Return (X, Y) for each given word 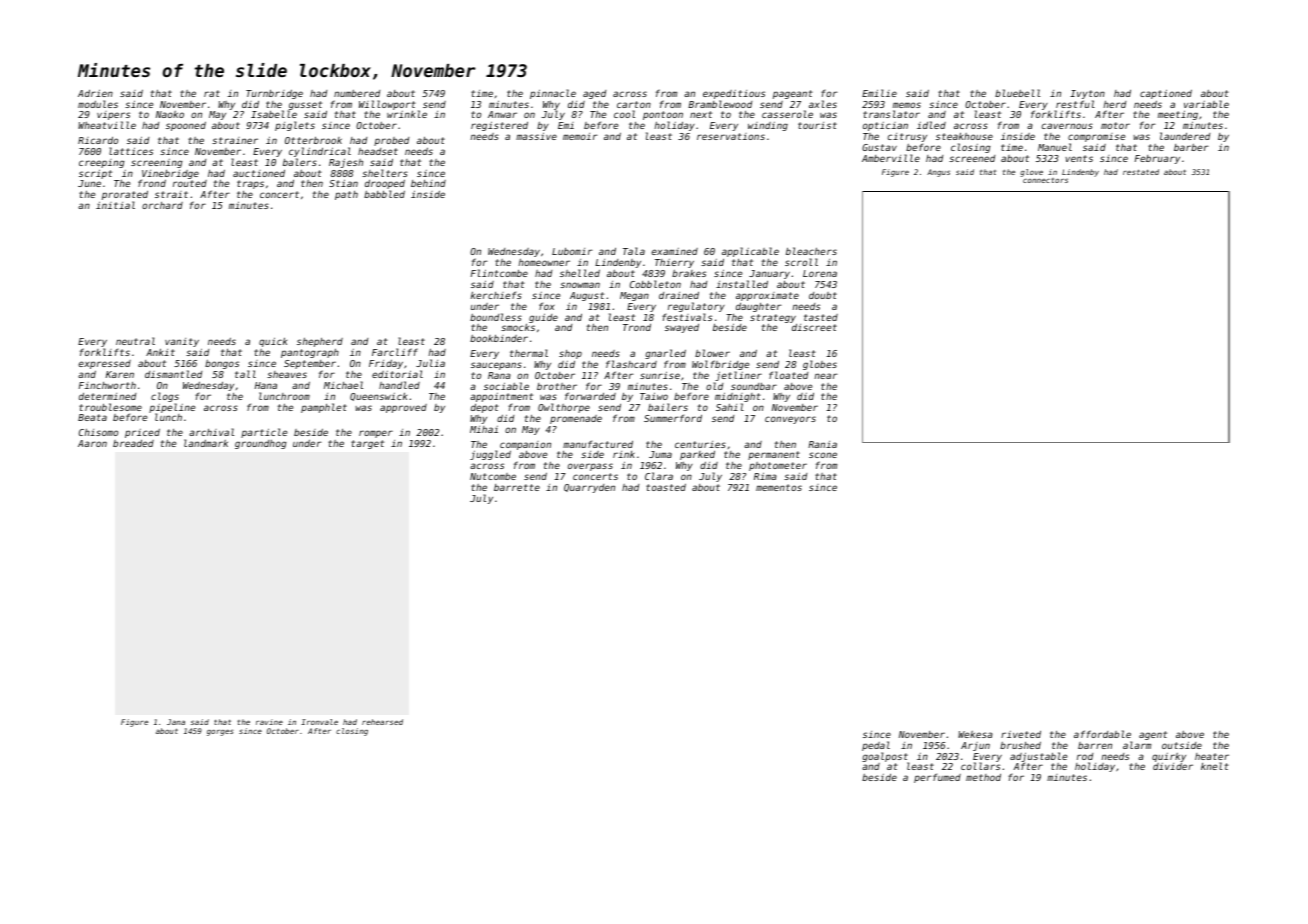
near (826, 376)
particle (264, 433)
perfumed (937, 778)
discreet (814, 327)
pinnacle (553, 94)
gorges (220, 732)
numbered (357, 93)
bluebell (1017, 93)
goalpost (885, 757)
